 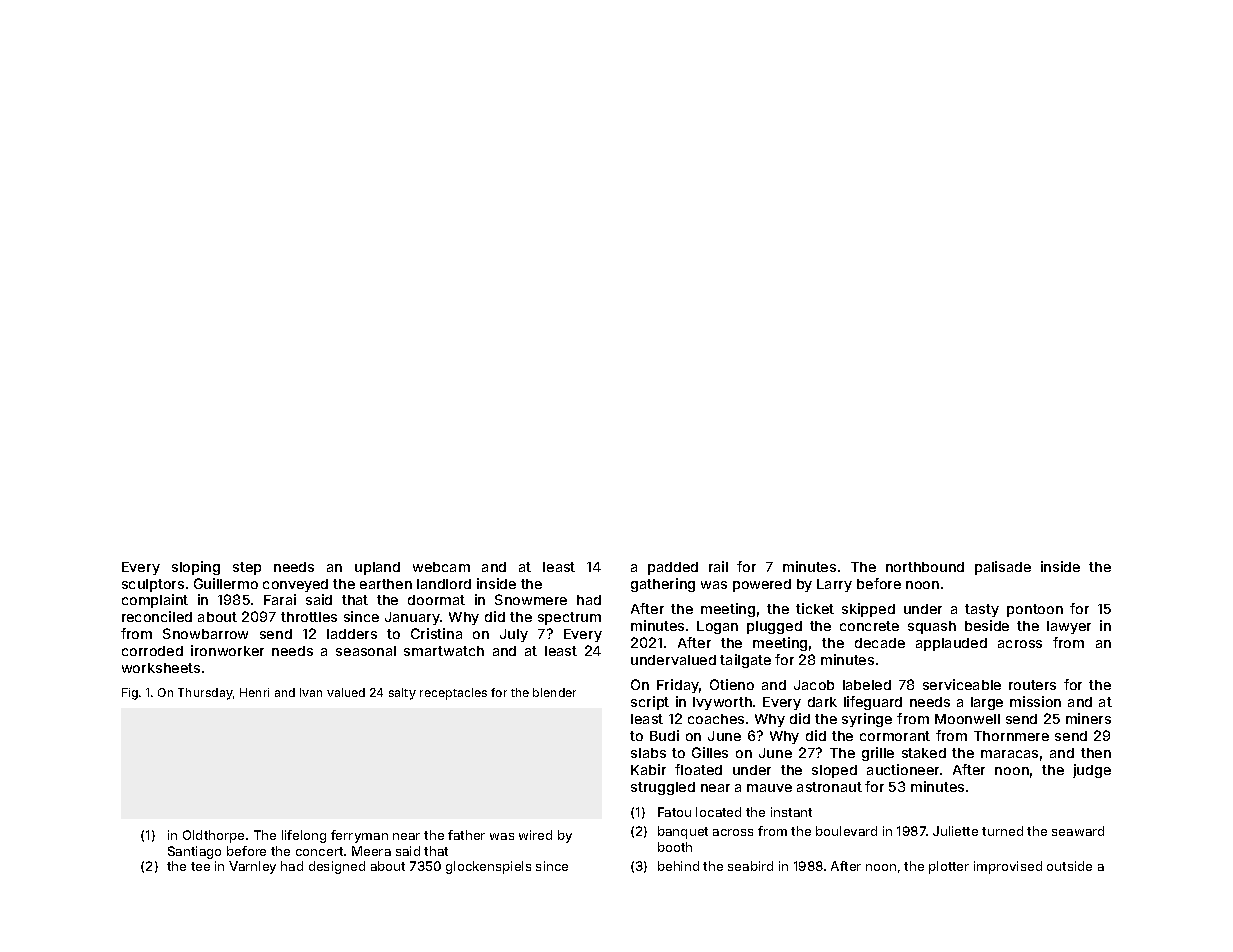 What do you see at coordinates (205, 694) in the screenshot?
I see `Thursday` at bounding box center [205, 694].
